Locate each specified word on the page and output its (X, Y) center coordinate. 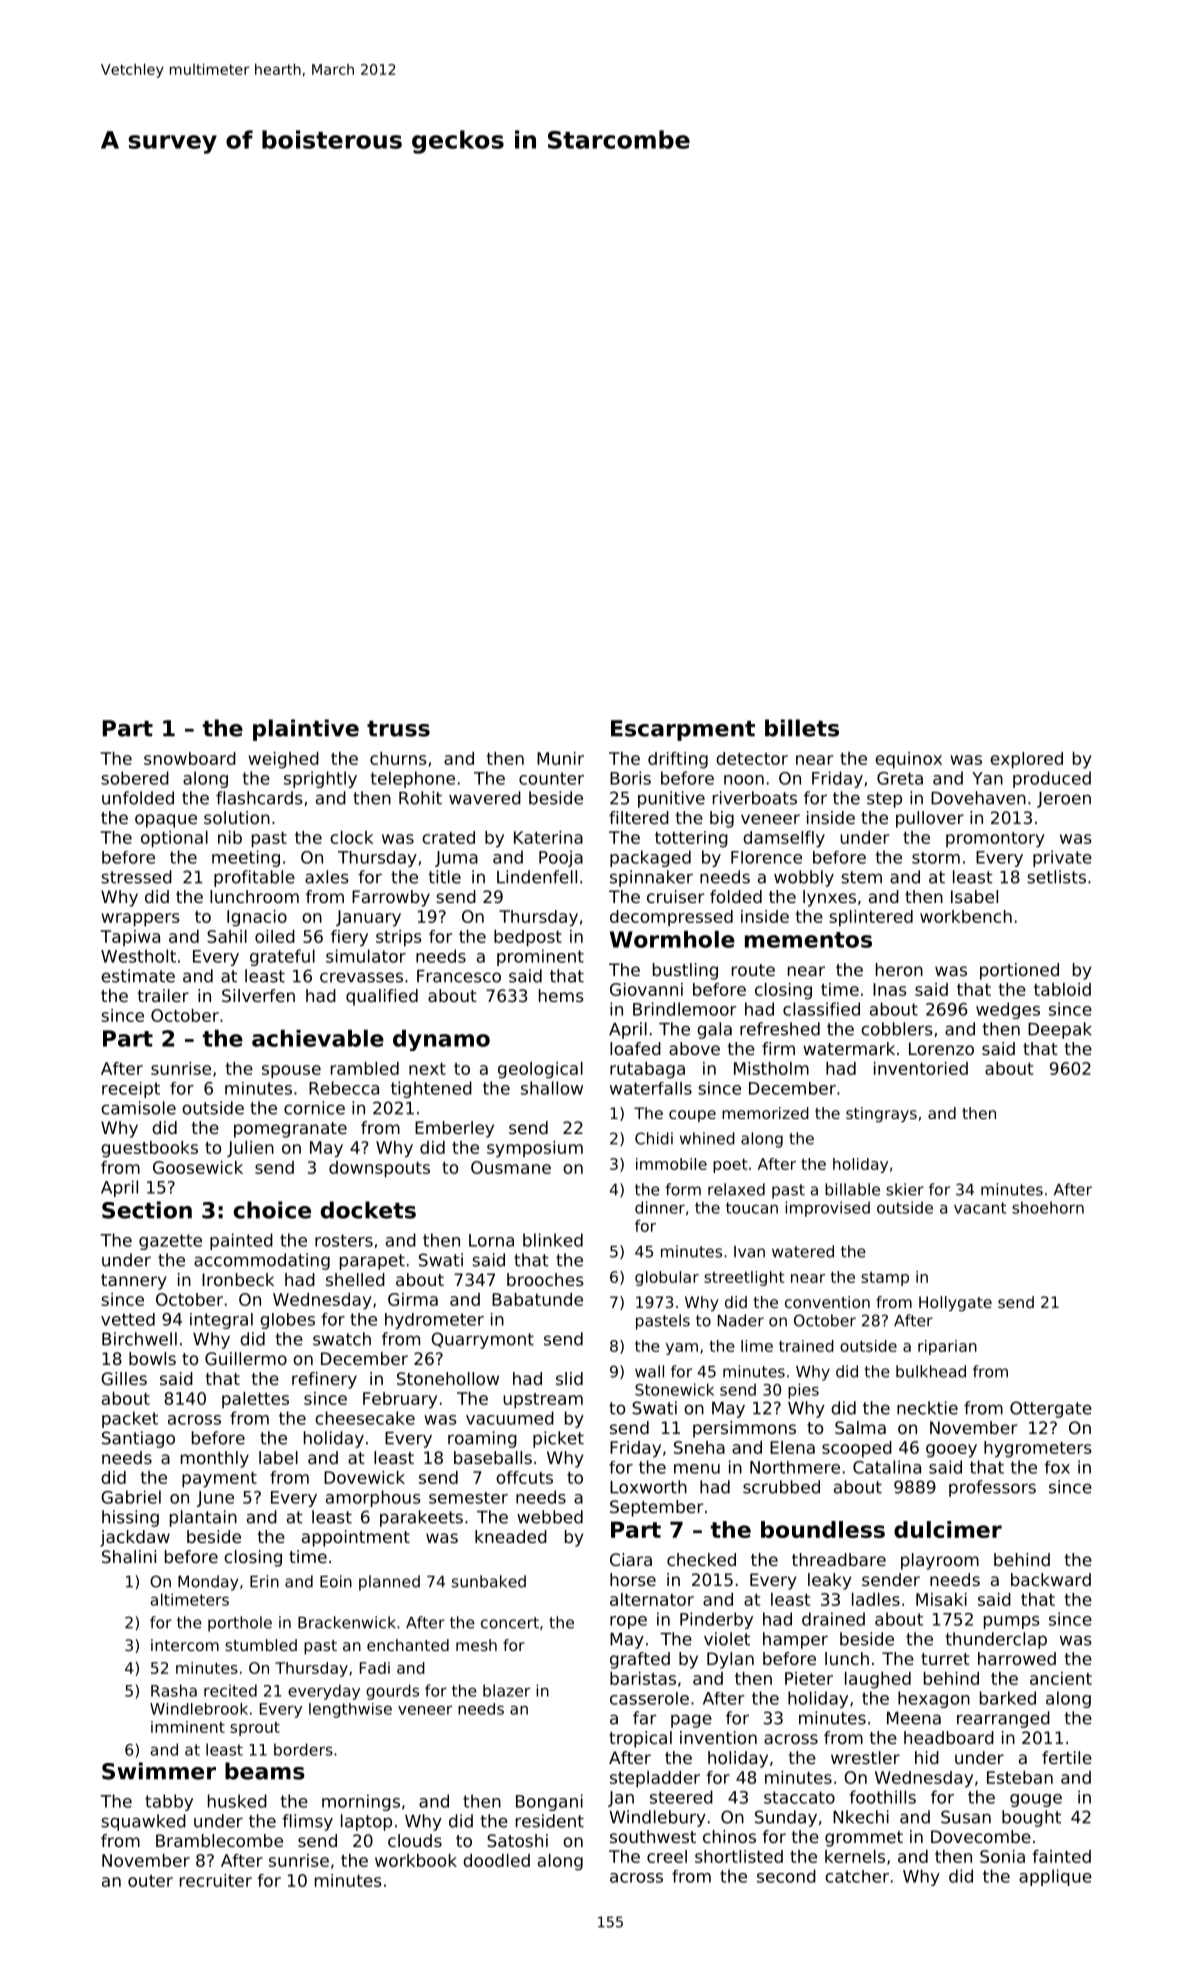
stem (861, 877)
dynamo (441, 1040)
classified (821, 1009)
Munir (560, 758)
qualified (382, 997)
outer (150, 1881)
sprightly (320, 779)
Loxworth (648, 1487)
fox (1057, 1467)
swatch (342, 1339)
